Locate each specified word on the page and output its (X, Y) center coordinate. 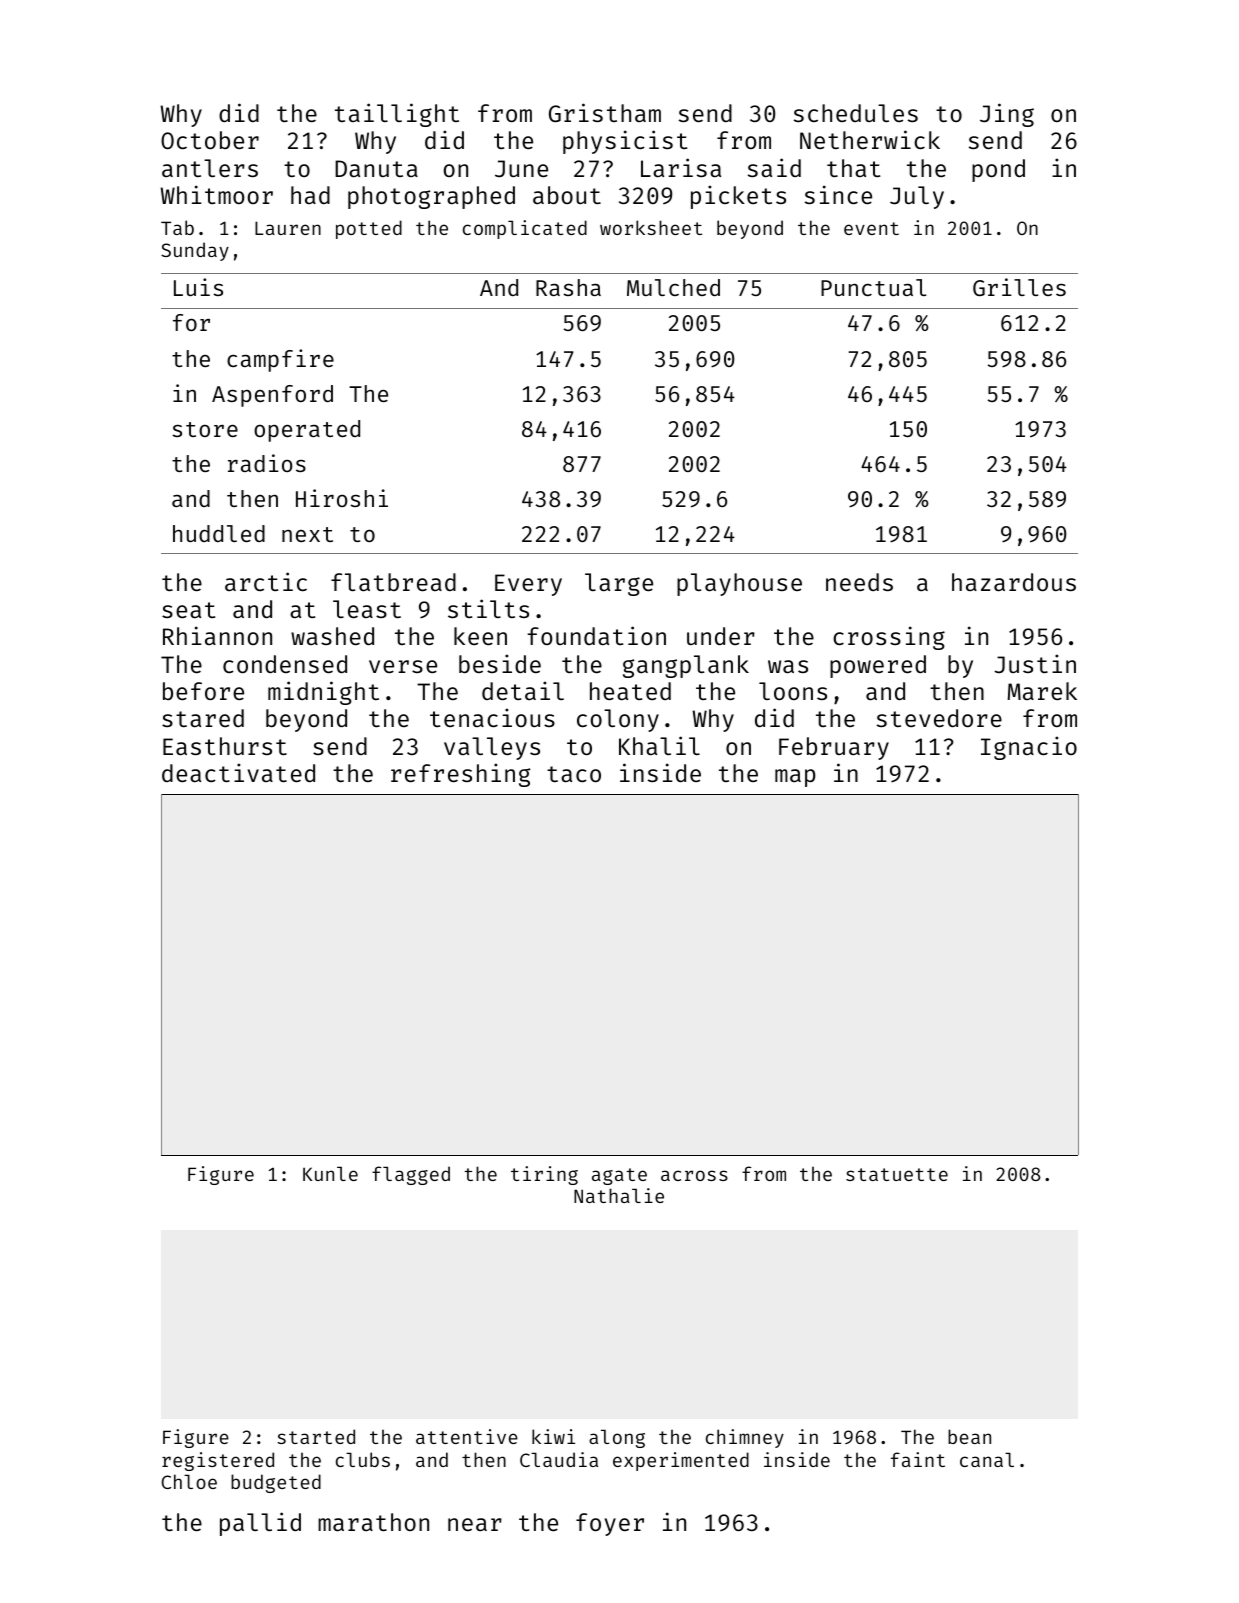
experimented (681, 1461)
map (795, 778)
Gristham (605, 112)
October (210, 140)
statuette (897, 1174)
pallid (260, 1524)
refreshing (461, 775)
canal (987, 1459)
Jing (1007, 115)
